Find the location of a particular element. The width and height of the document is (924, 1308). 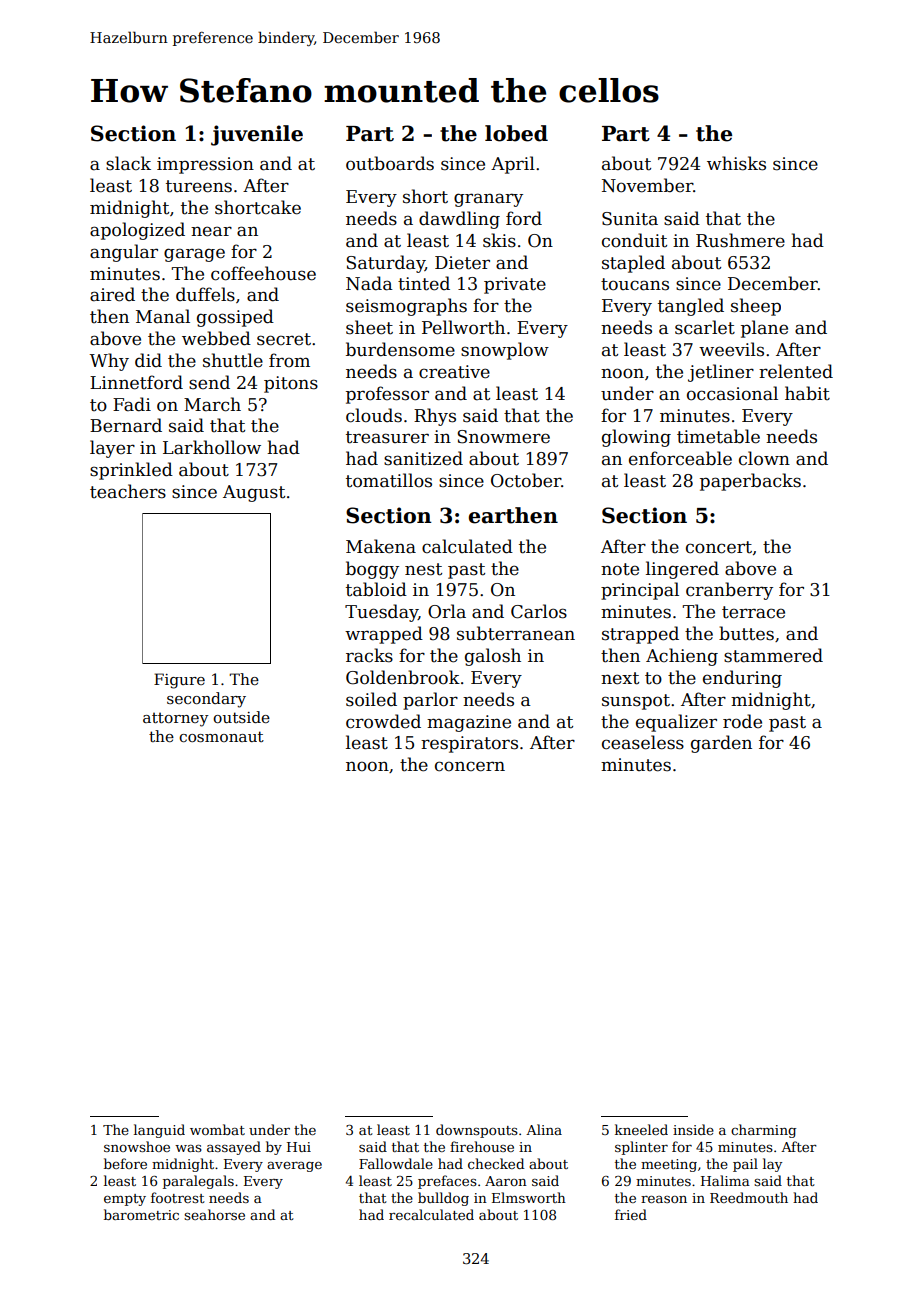

concern is located at coordinates (470, 766).
